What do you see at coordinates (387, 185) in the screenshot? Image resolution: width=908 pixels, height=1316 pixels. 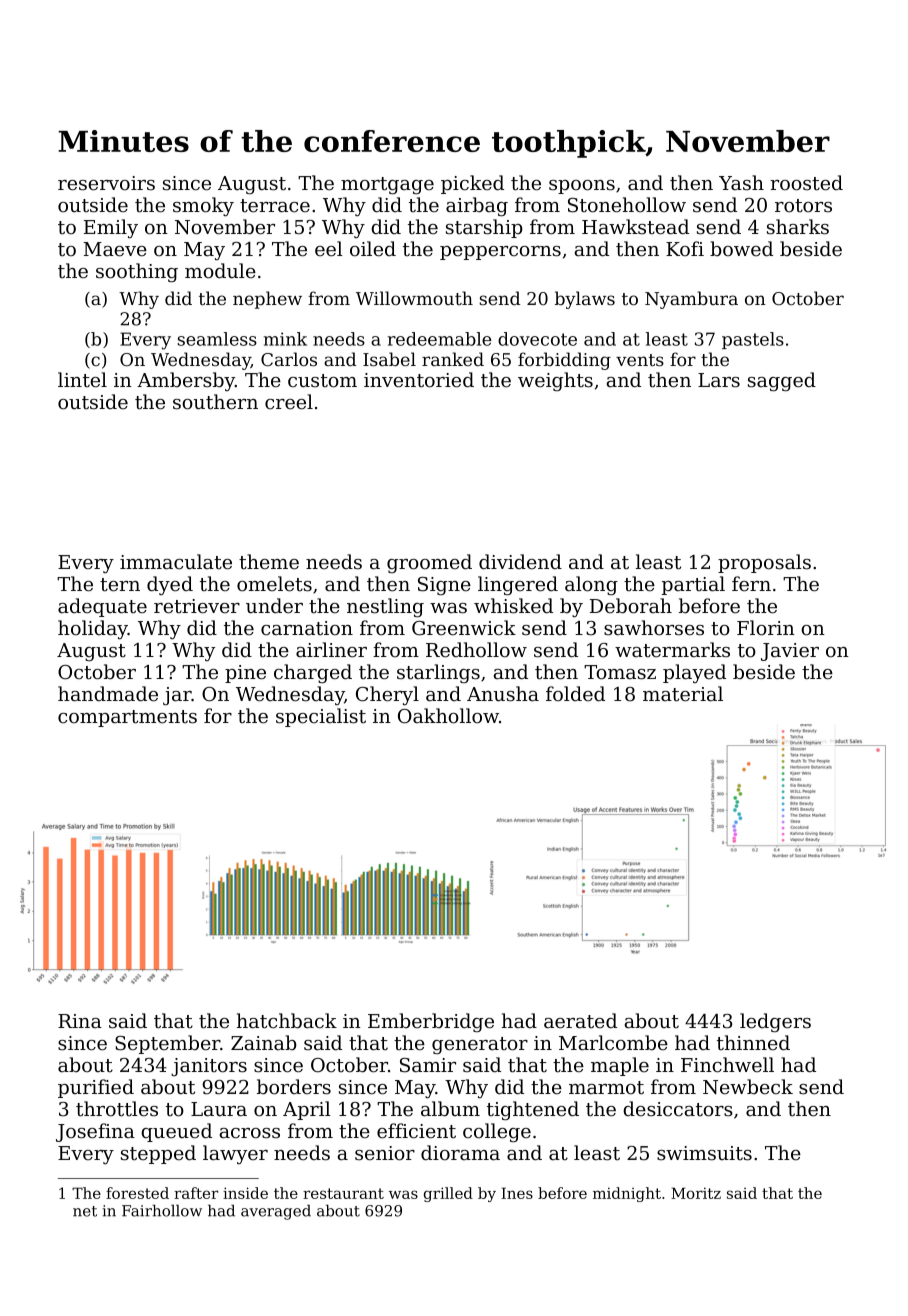 I see `mortgage` at bounding box center [387, 185].
